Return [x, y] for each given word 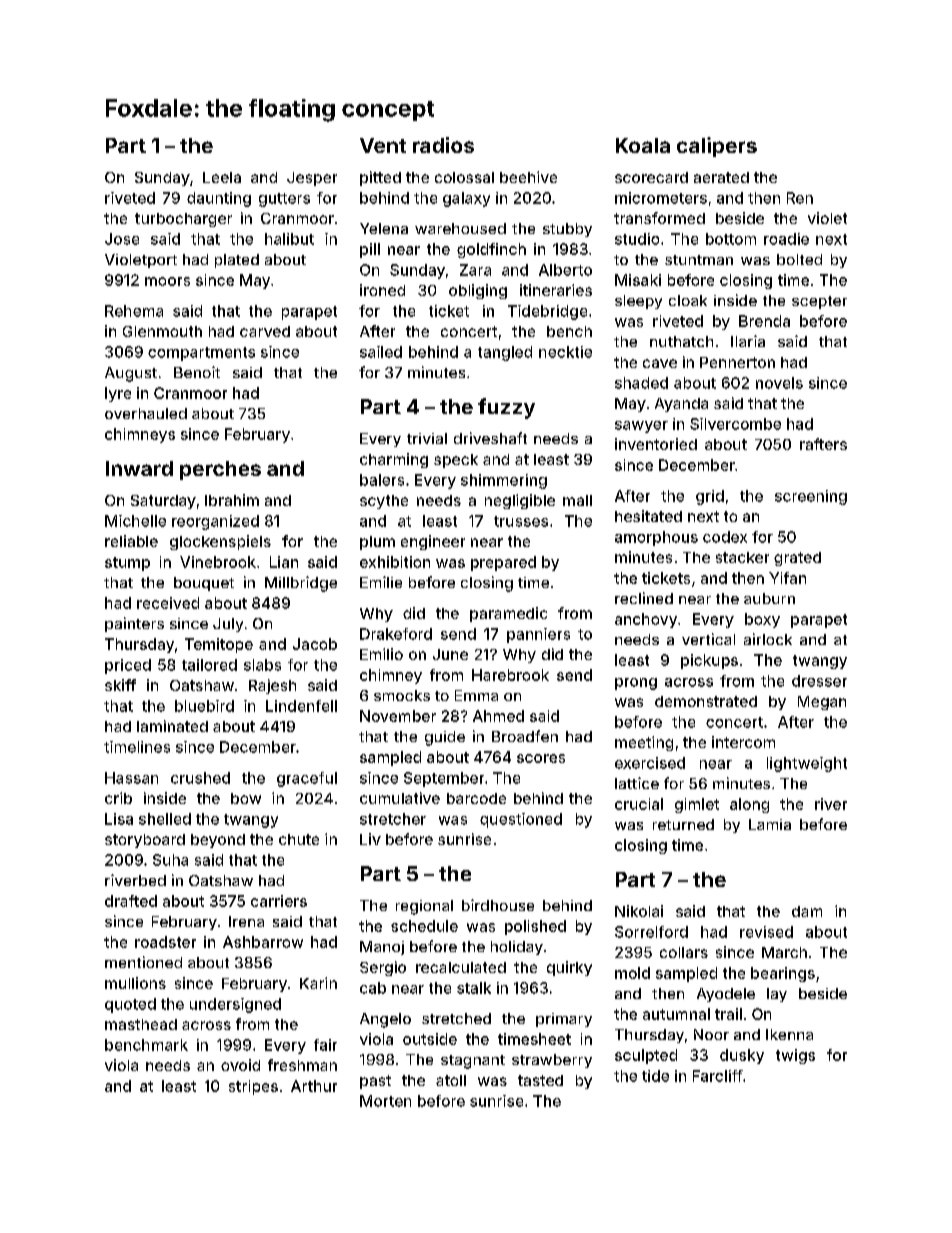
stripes [253, 1087]
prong [636, 684]
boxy [762, 620]
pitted [380, 178]
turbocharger [183, 220]
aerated [721, 177]
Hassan [131, 778]
